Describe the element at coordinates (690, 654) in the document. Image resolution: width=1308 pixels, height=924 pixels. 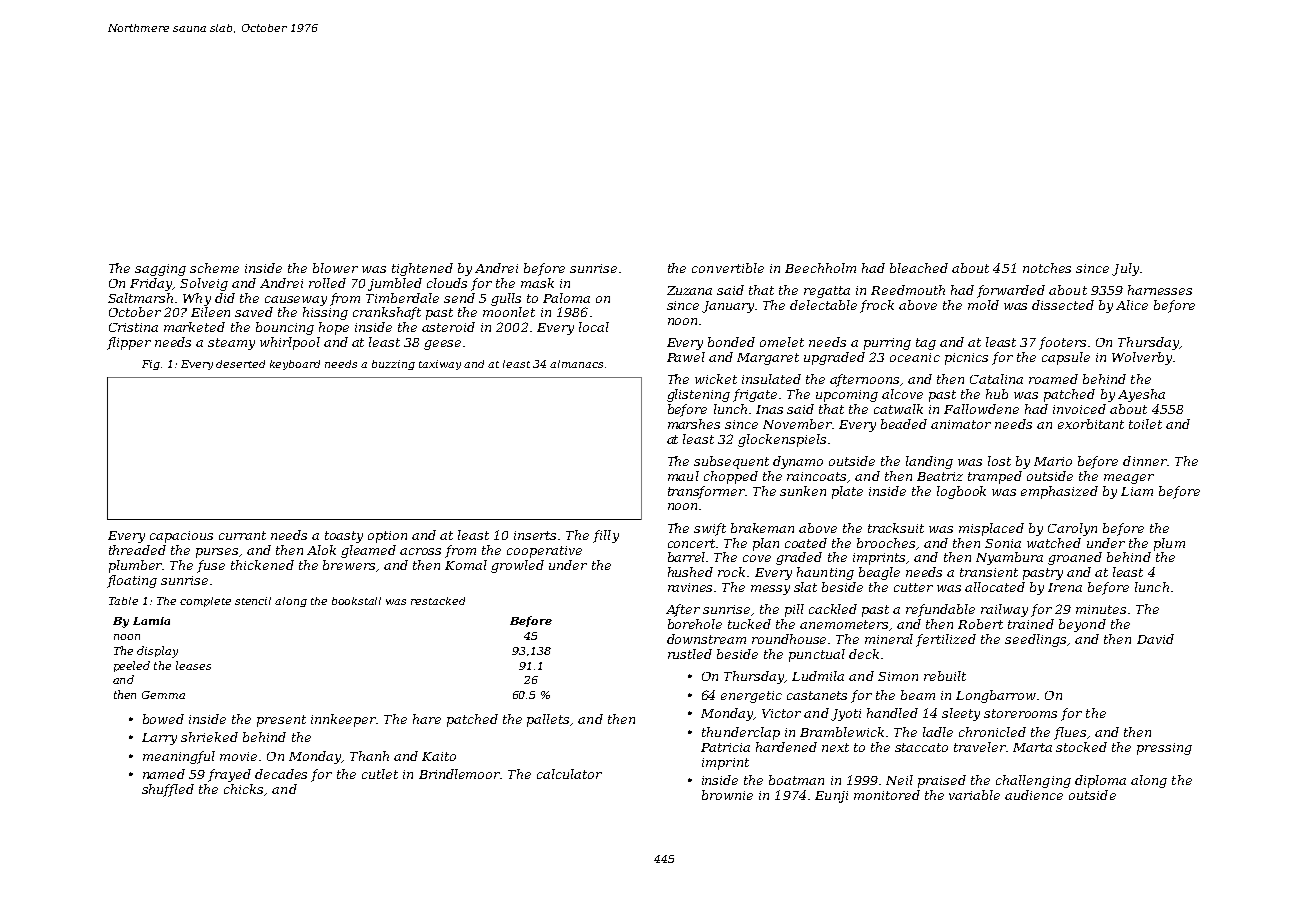
I see `rustled` at that location.
